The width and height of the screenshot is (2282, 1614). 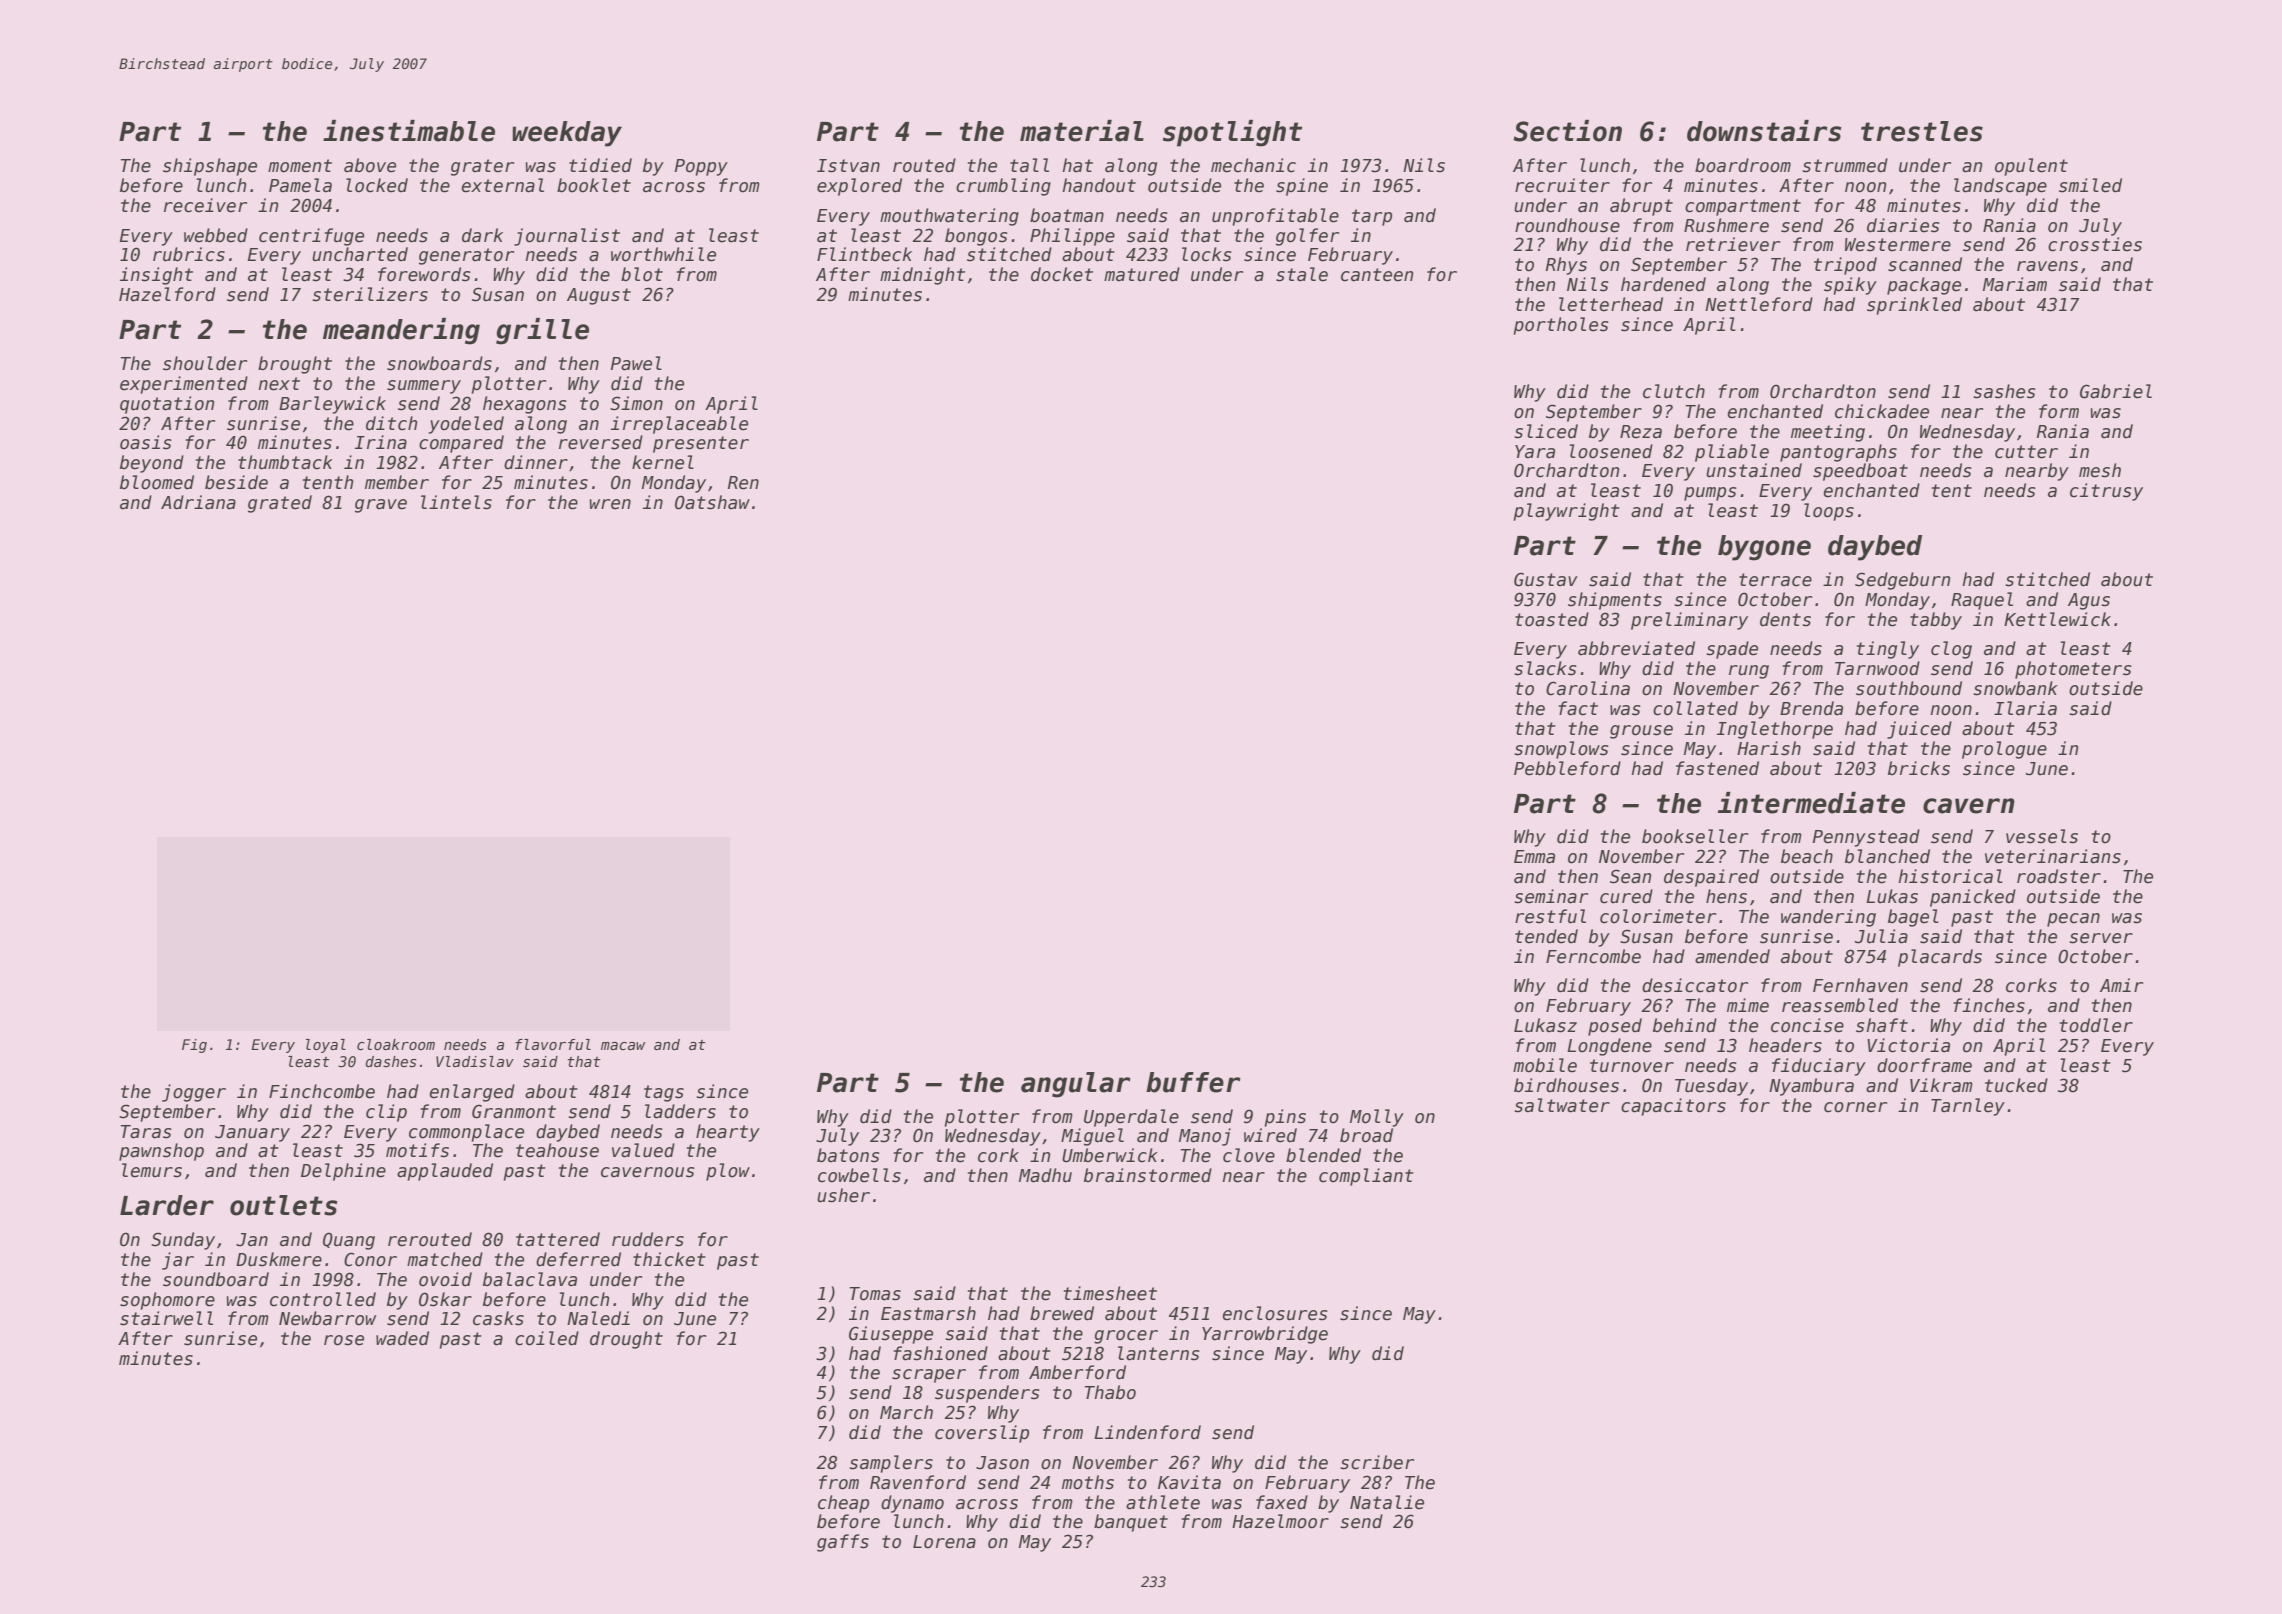 What do you see at coordinates (553, 1044) in the screenshot?
I see `flavorful` at bounding box center [553, 1044].
